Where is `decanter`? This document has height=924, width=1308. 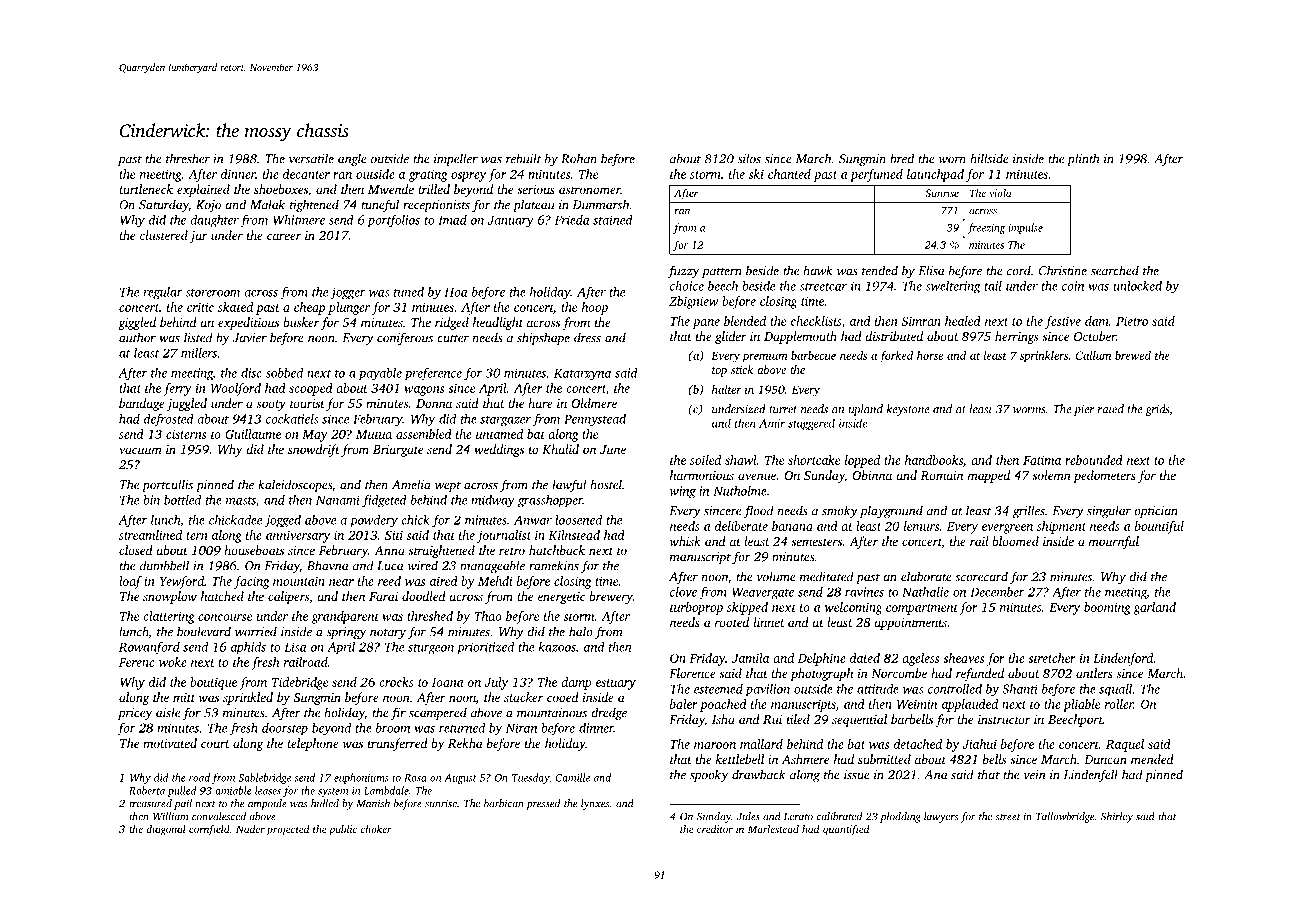 decanter is located at coordinates (306, 174).
